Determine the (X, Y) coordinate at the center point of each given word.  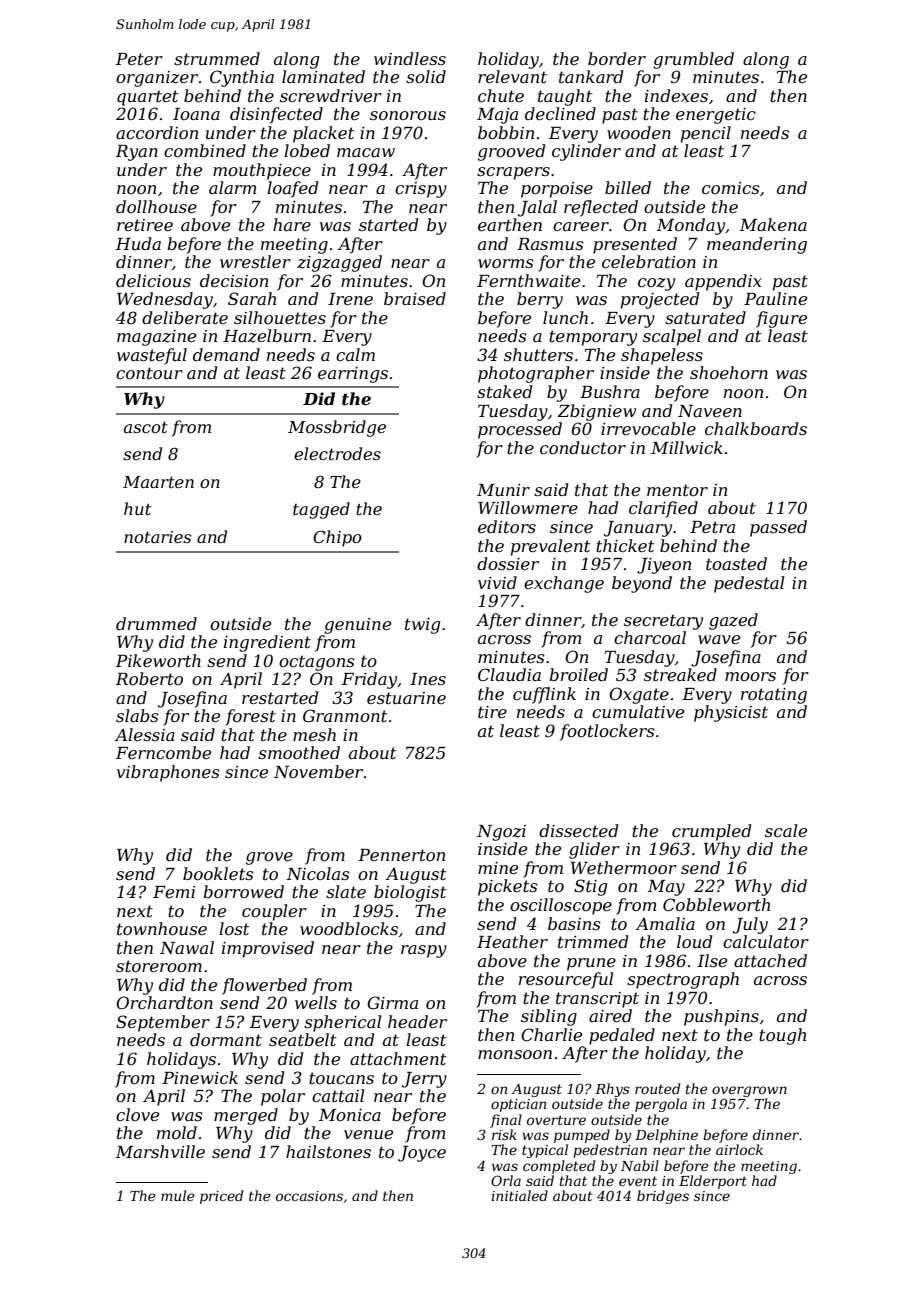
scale (786, 830)
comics (731, 188)
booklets (218, 873)
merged (246, 1116)
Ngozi (501, 833)
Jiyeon (664, 566)
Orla (506, 1180)
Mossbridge (337, 428)
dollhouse (156, 206)
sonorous (408, 115)
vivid (497, 582)
